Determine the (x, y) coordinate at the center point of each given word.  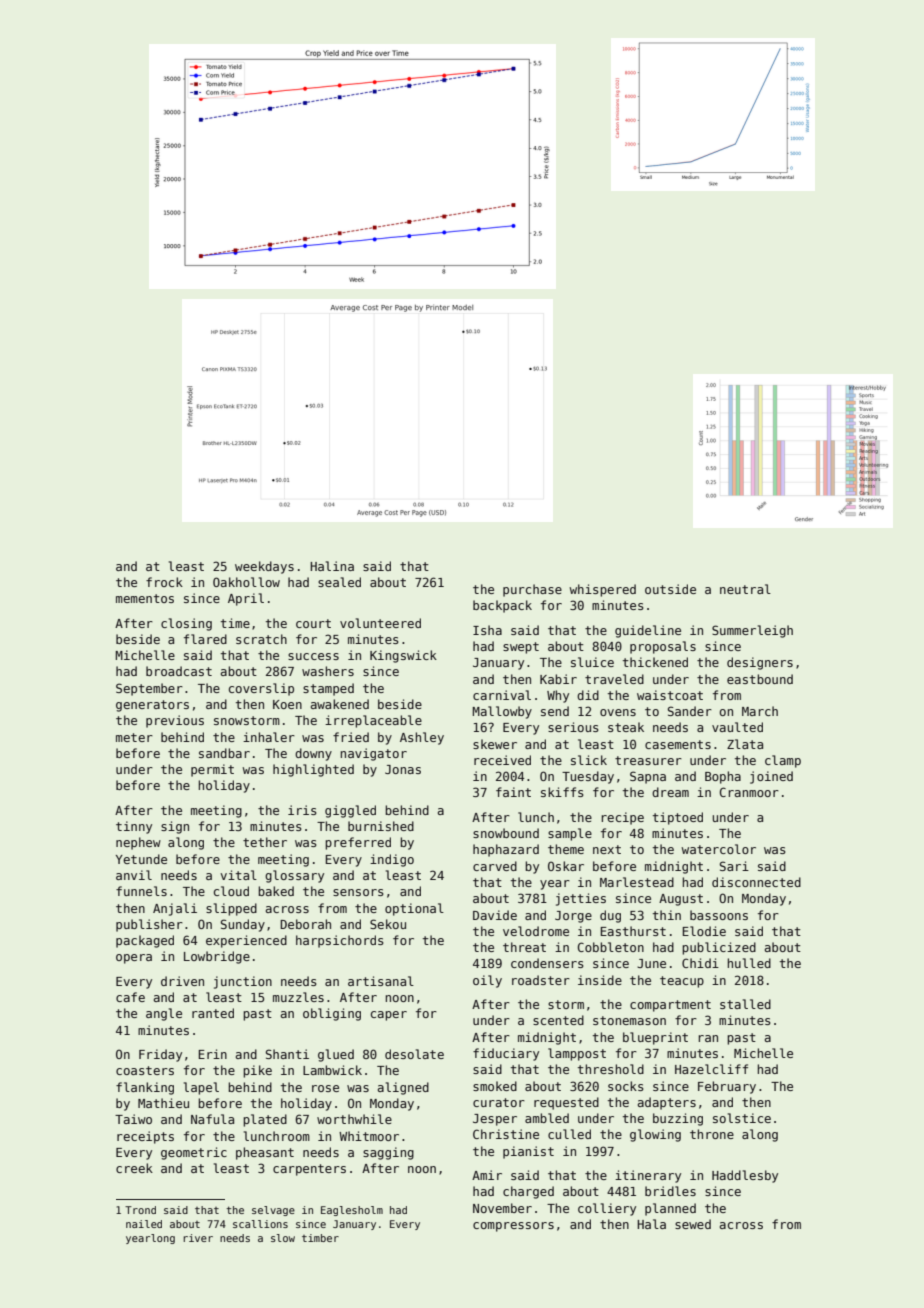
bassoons (719, 915)
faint (513, 792)
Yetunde (141, 859)
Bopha (723, 777)
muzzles (298, 997)
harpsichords (340, 941)
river (198, 1238)
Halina (332, 566)
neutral (745, 589)
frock (164, 582)
